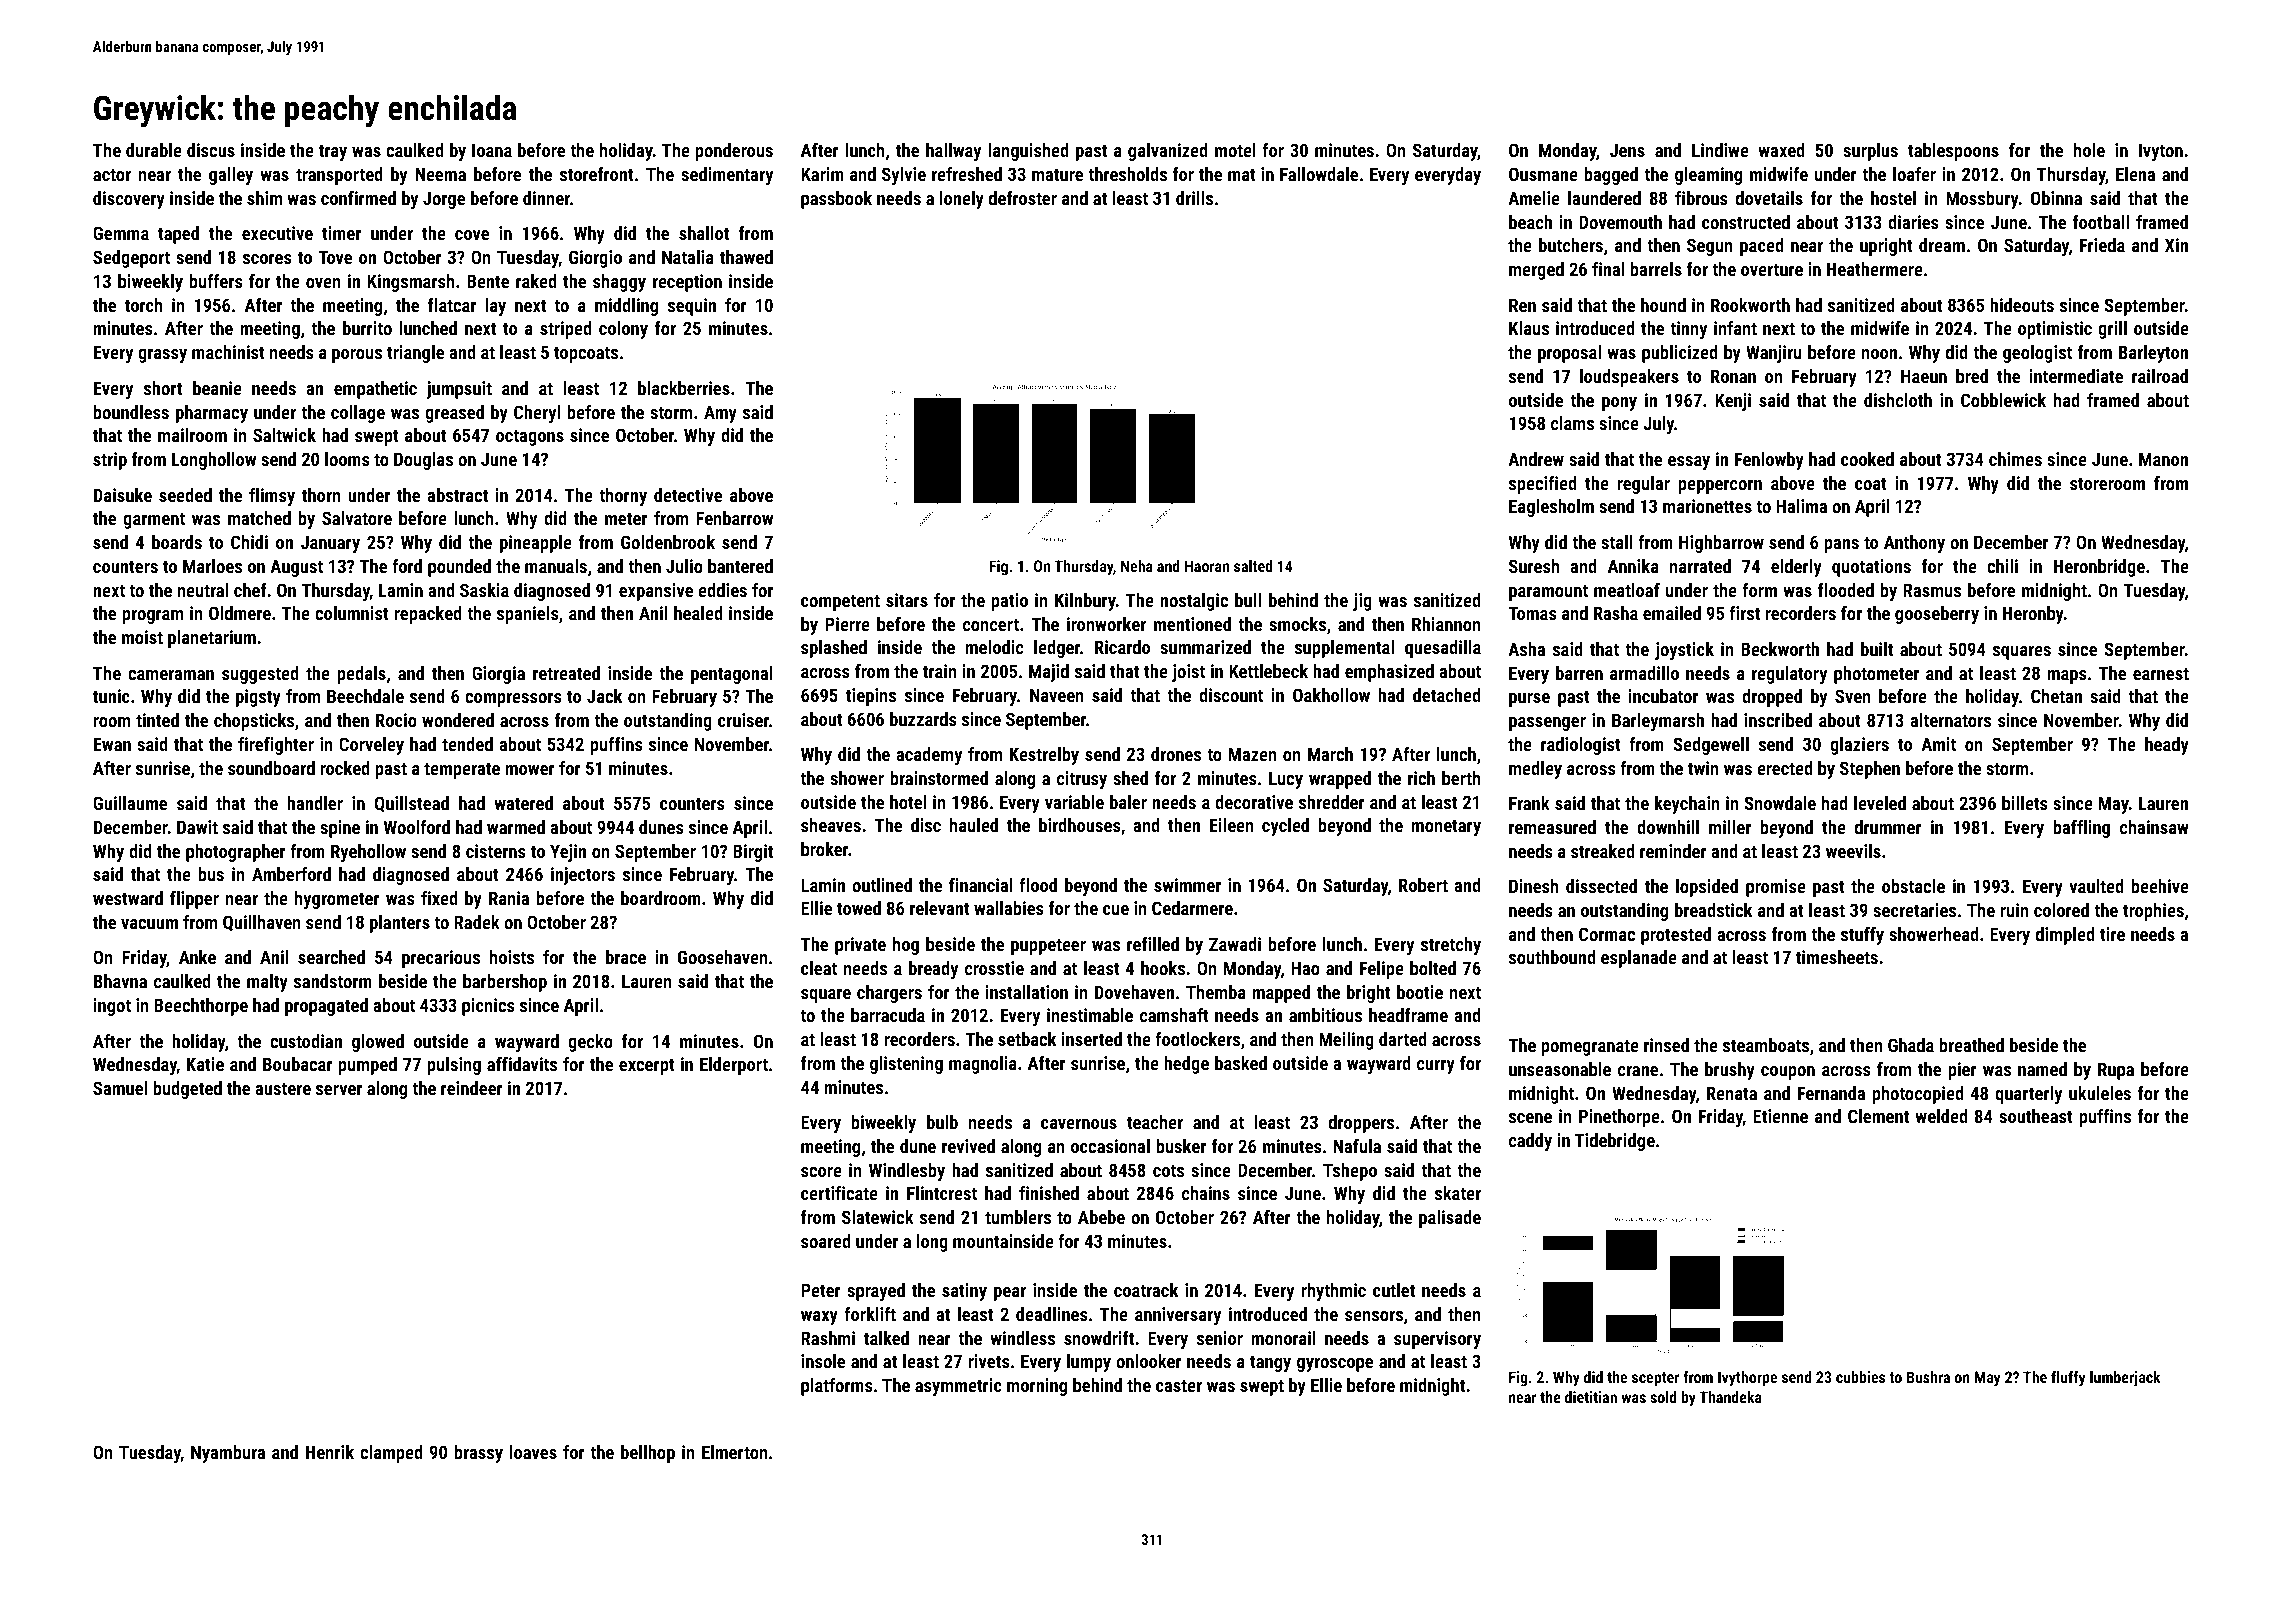 The height and width of the page is (1614, 2282). What do you see at coordinates (1780, 1116) in the page?
I see `Etienne` at bounding box center [1780, 1116].
